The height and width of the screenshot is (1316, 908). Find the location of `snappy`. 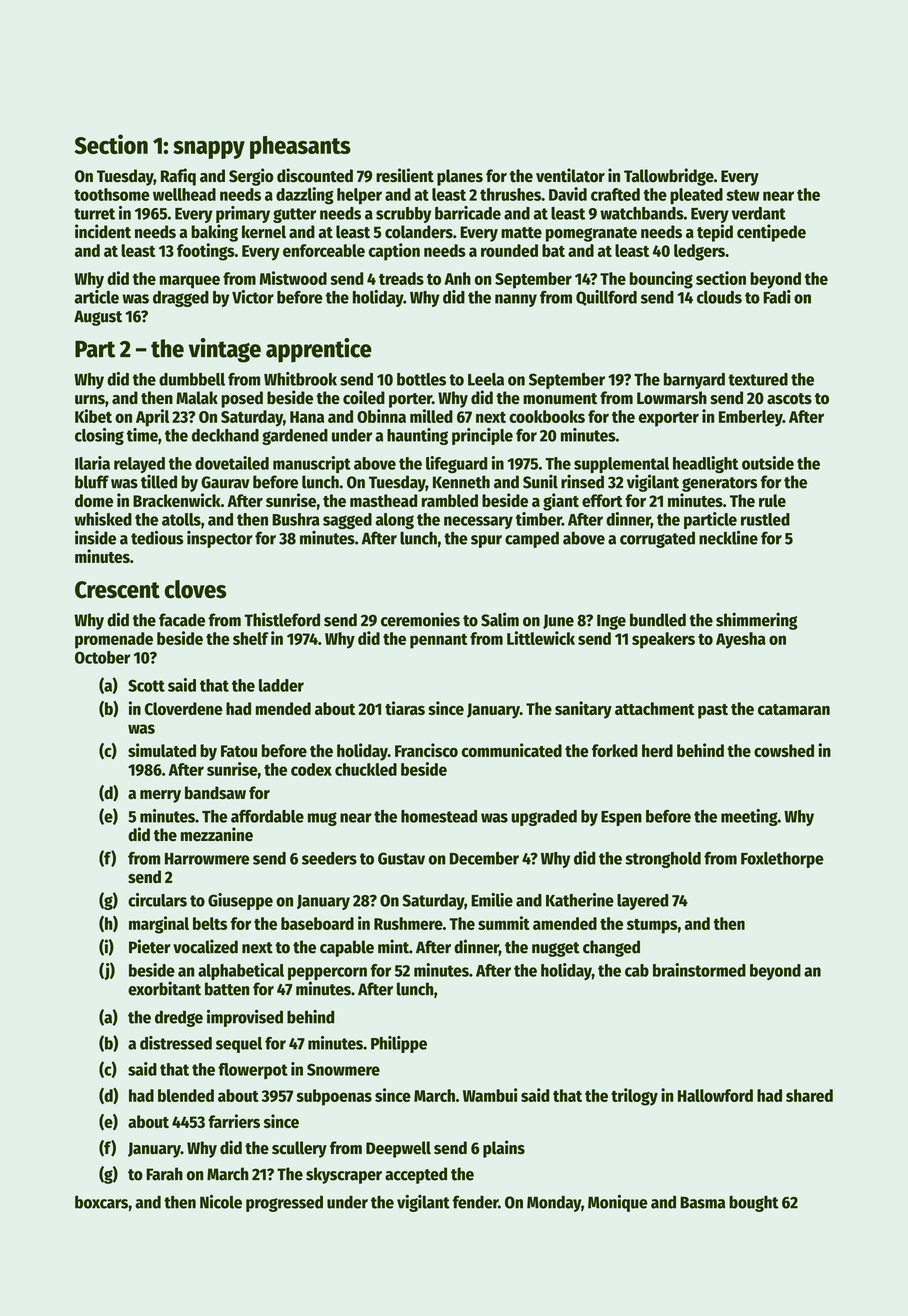

snappy is located at coordinates (209, 150).
